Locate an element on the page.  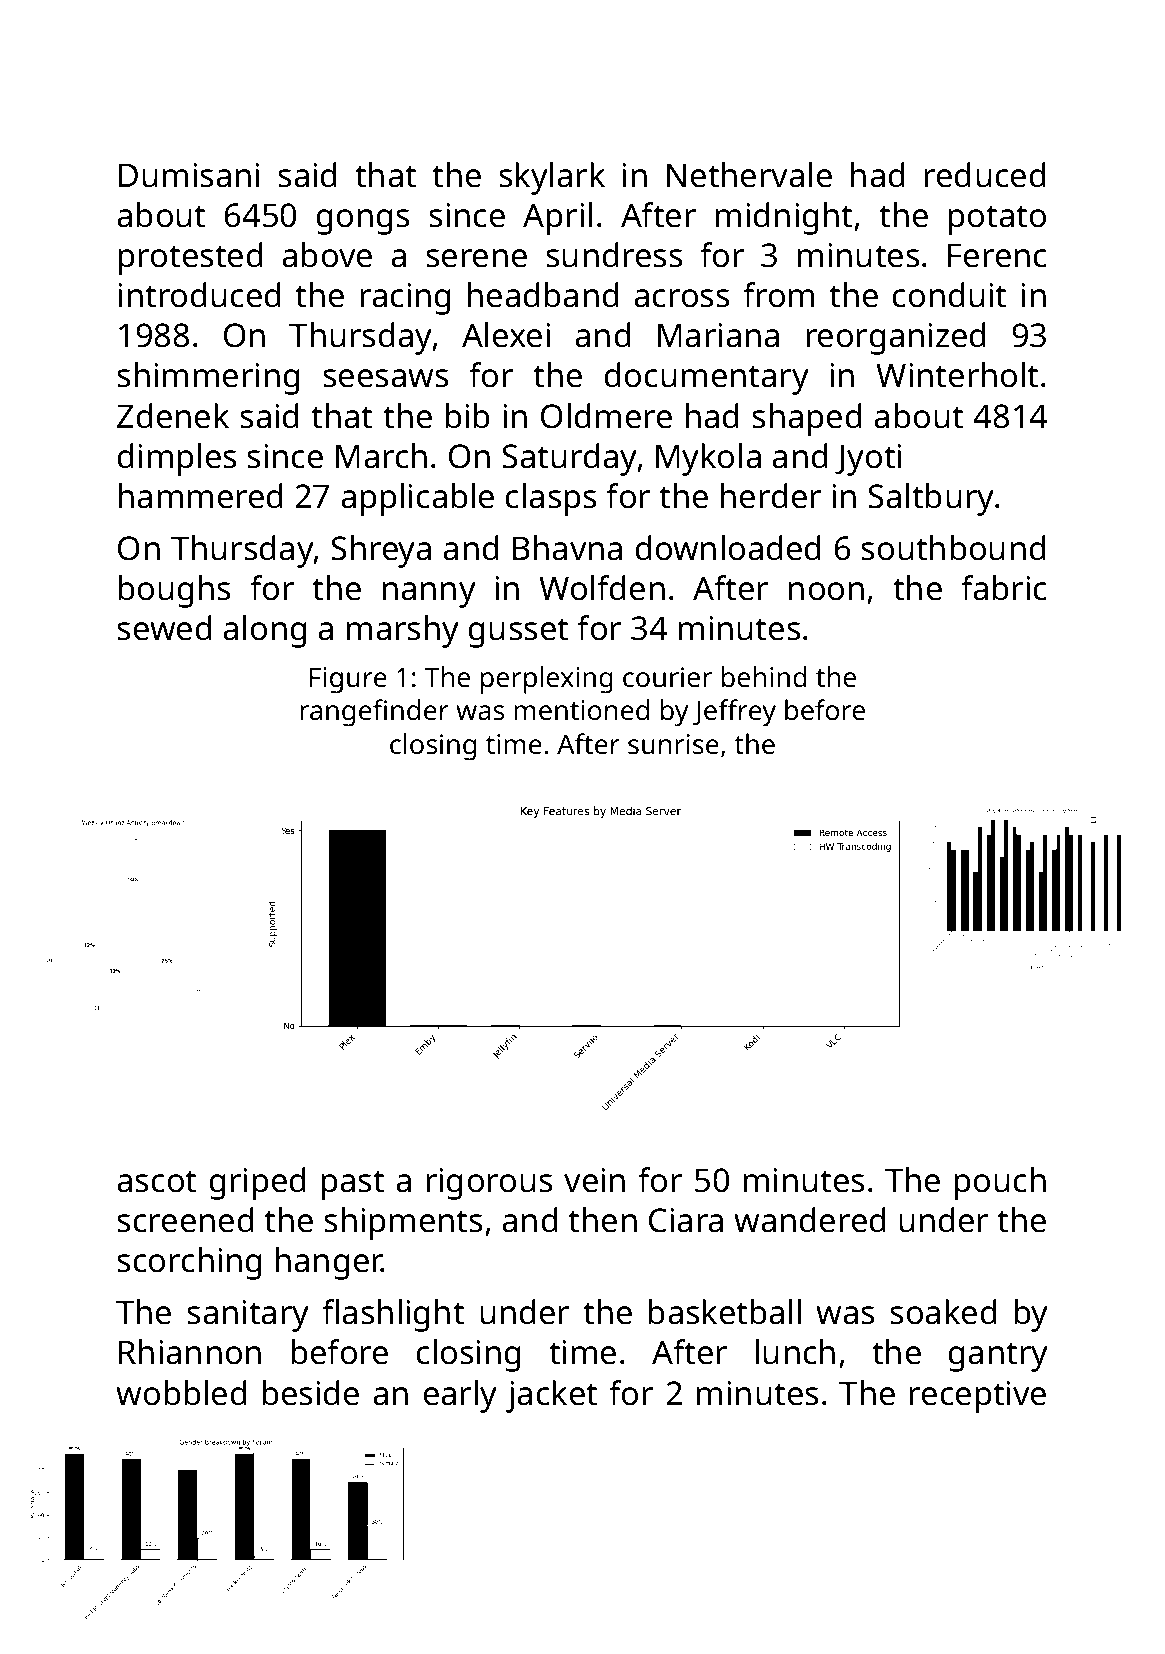
vein is located at coordinates (594, 1180).
